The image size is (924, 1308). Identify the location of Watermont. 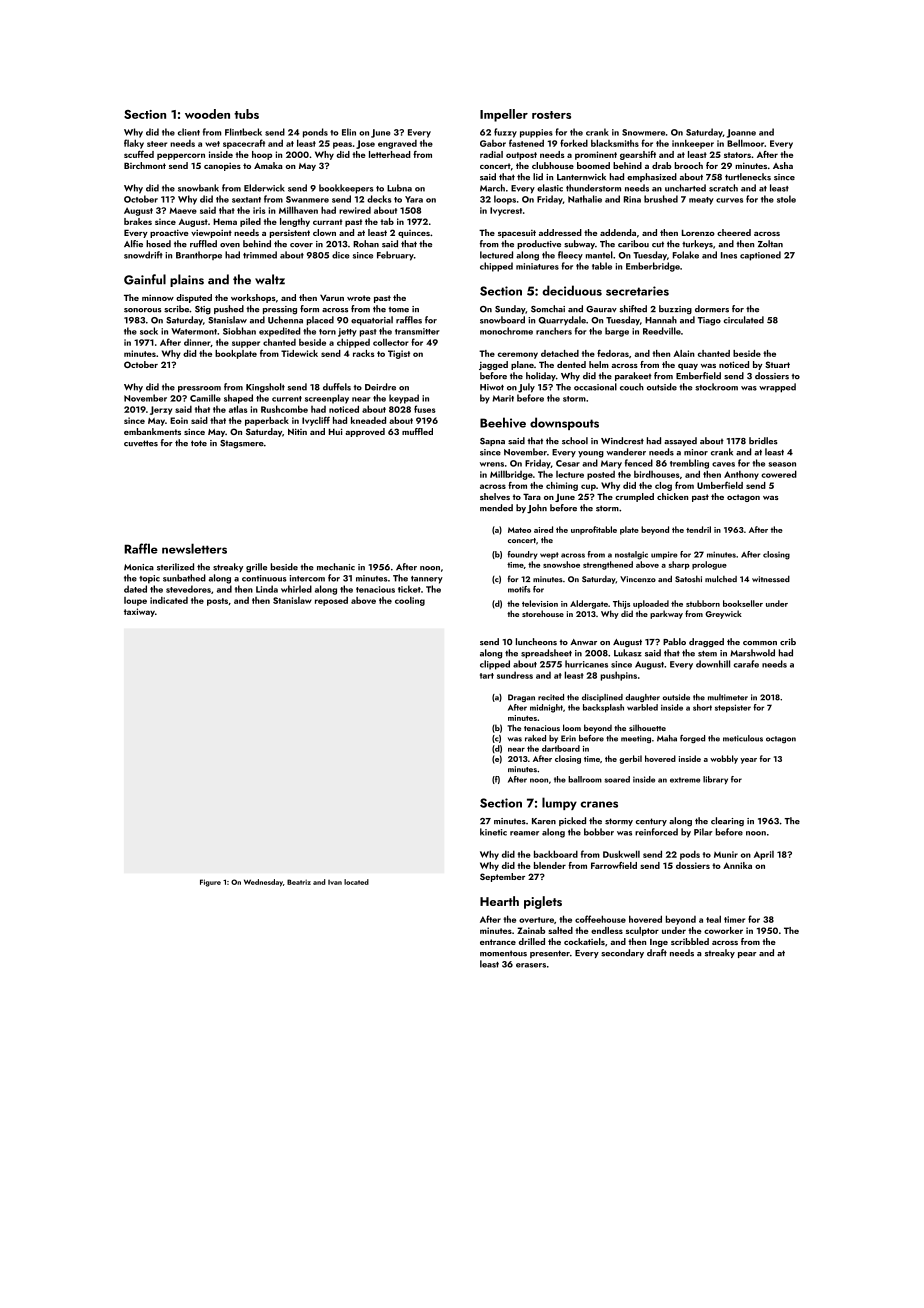
(194, 331).
